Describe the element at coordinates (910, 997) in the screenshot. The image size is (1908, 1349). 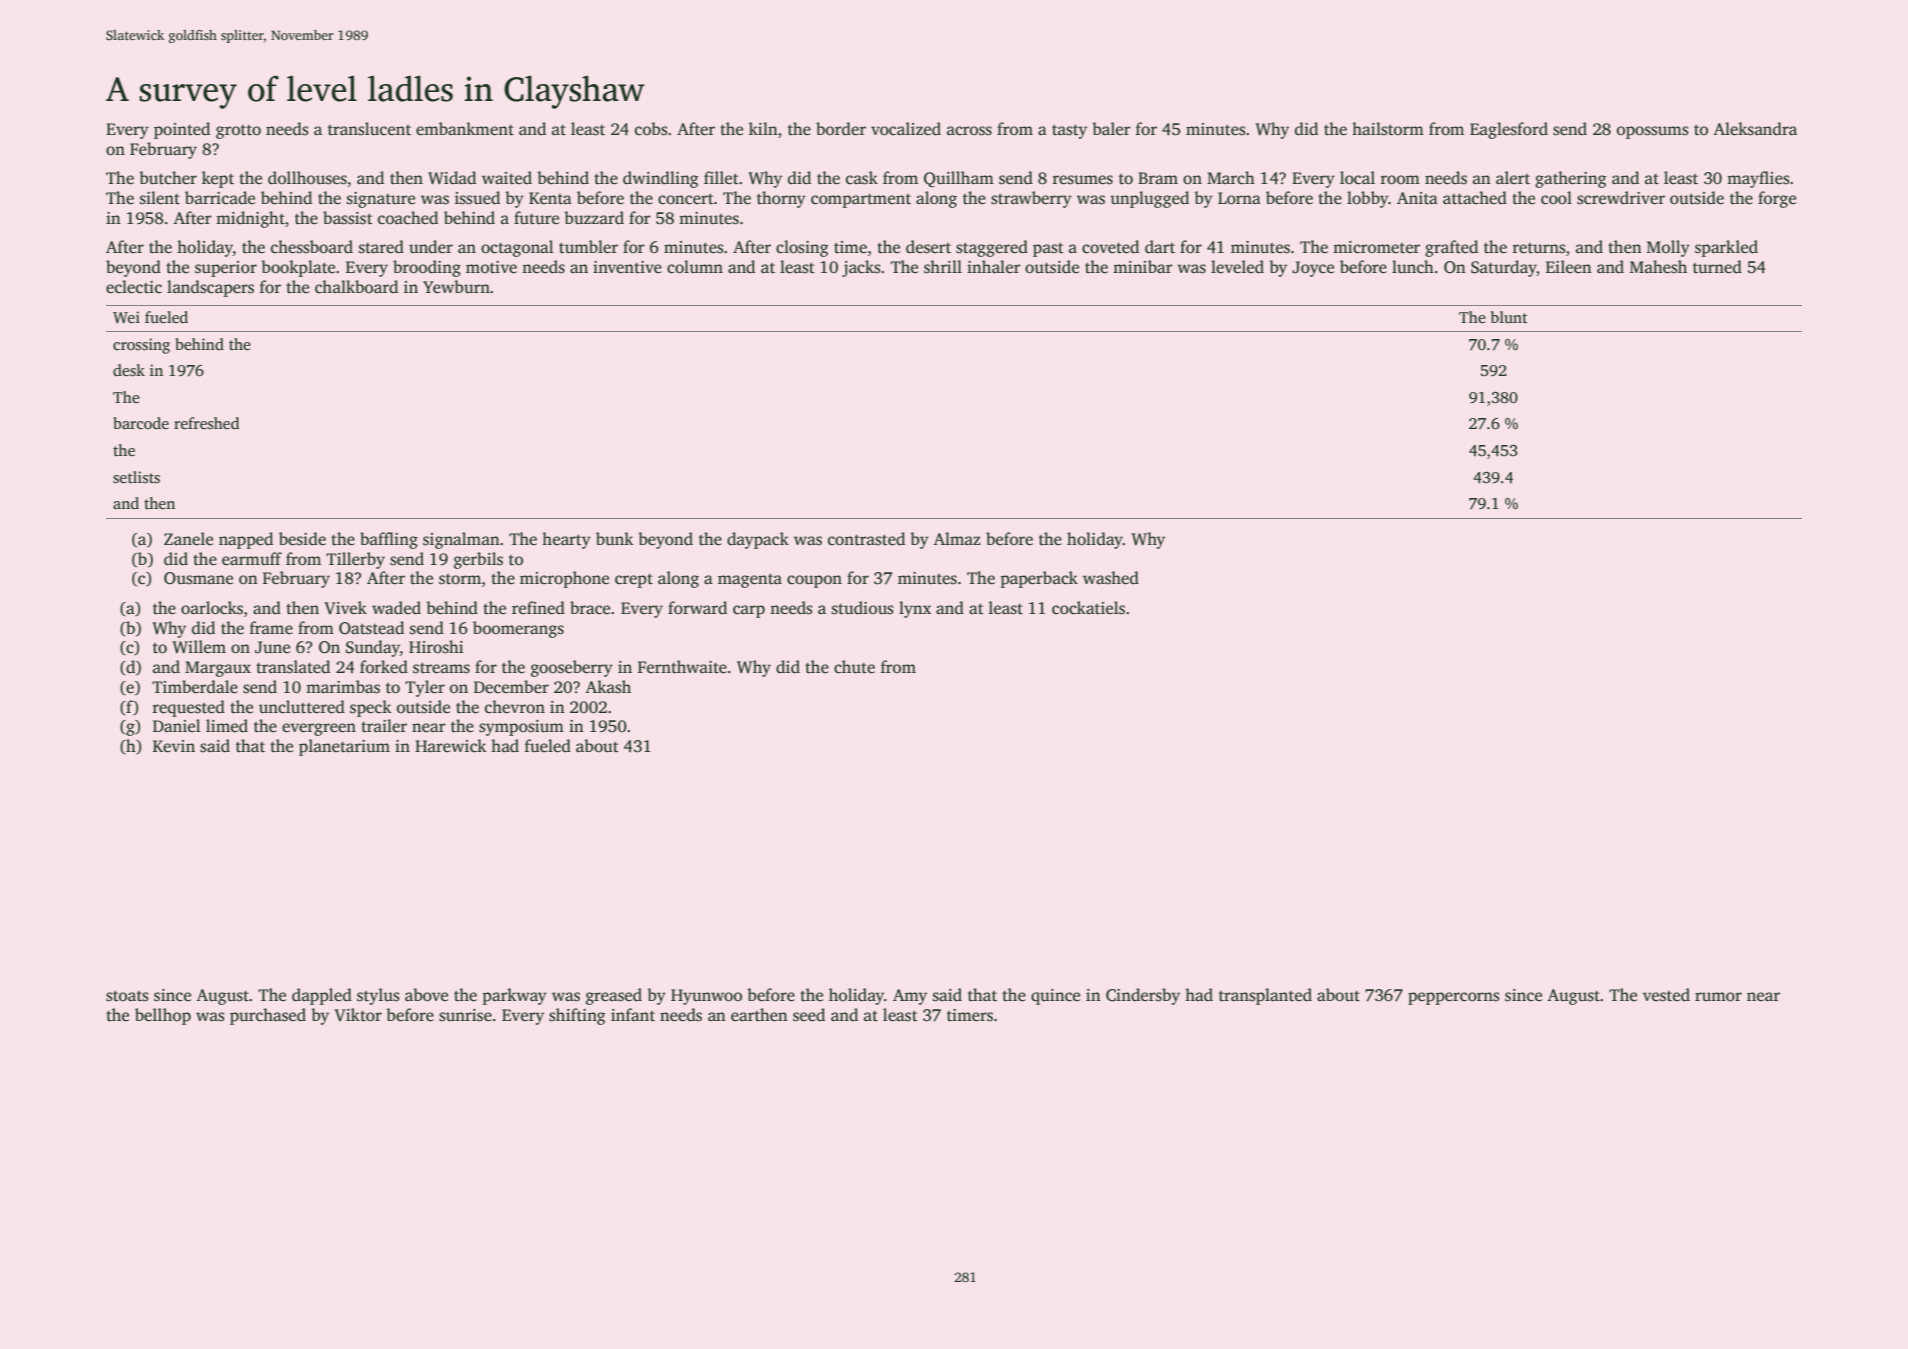
I see `Amy` at that location.
